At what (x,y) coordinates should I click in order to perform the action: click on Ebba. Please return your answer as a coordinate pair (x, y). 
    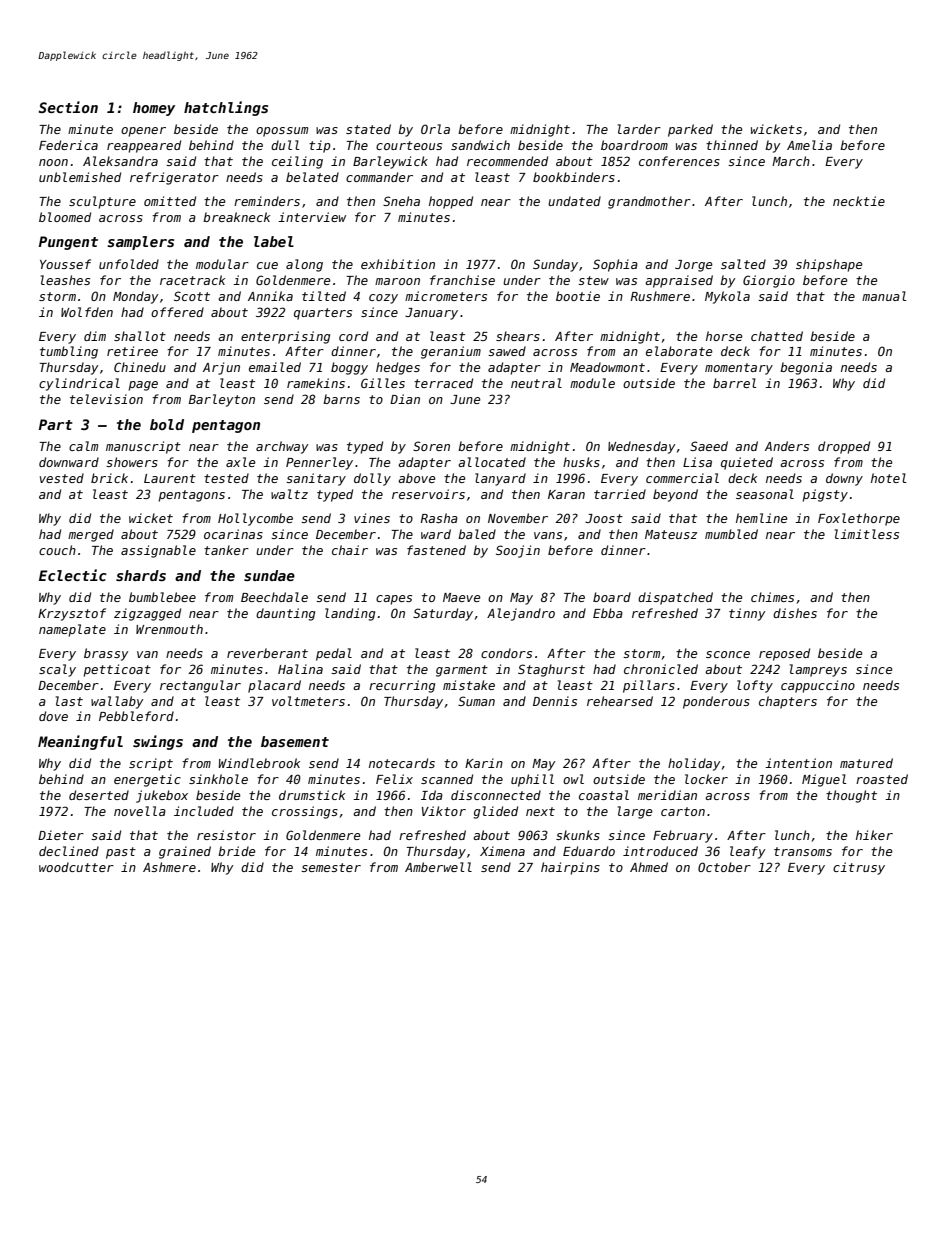
    Looking at the image, I should click on (608, 613).
